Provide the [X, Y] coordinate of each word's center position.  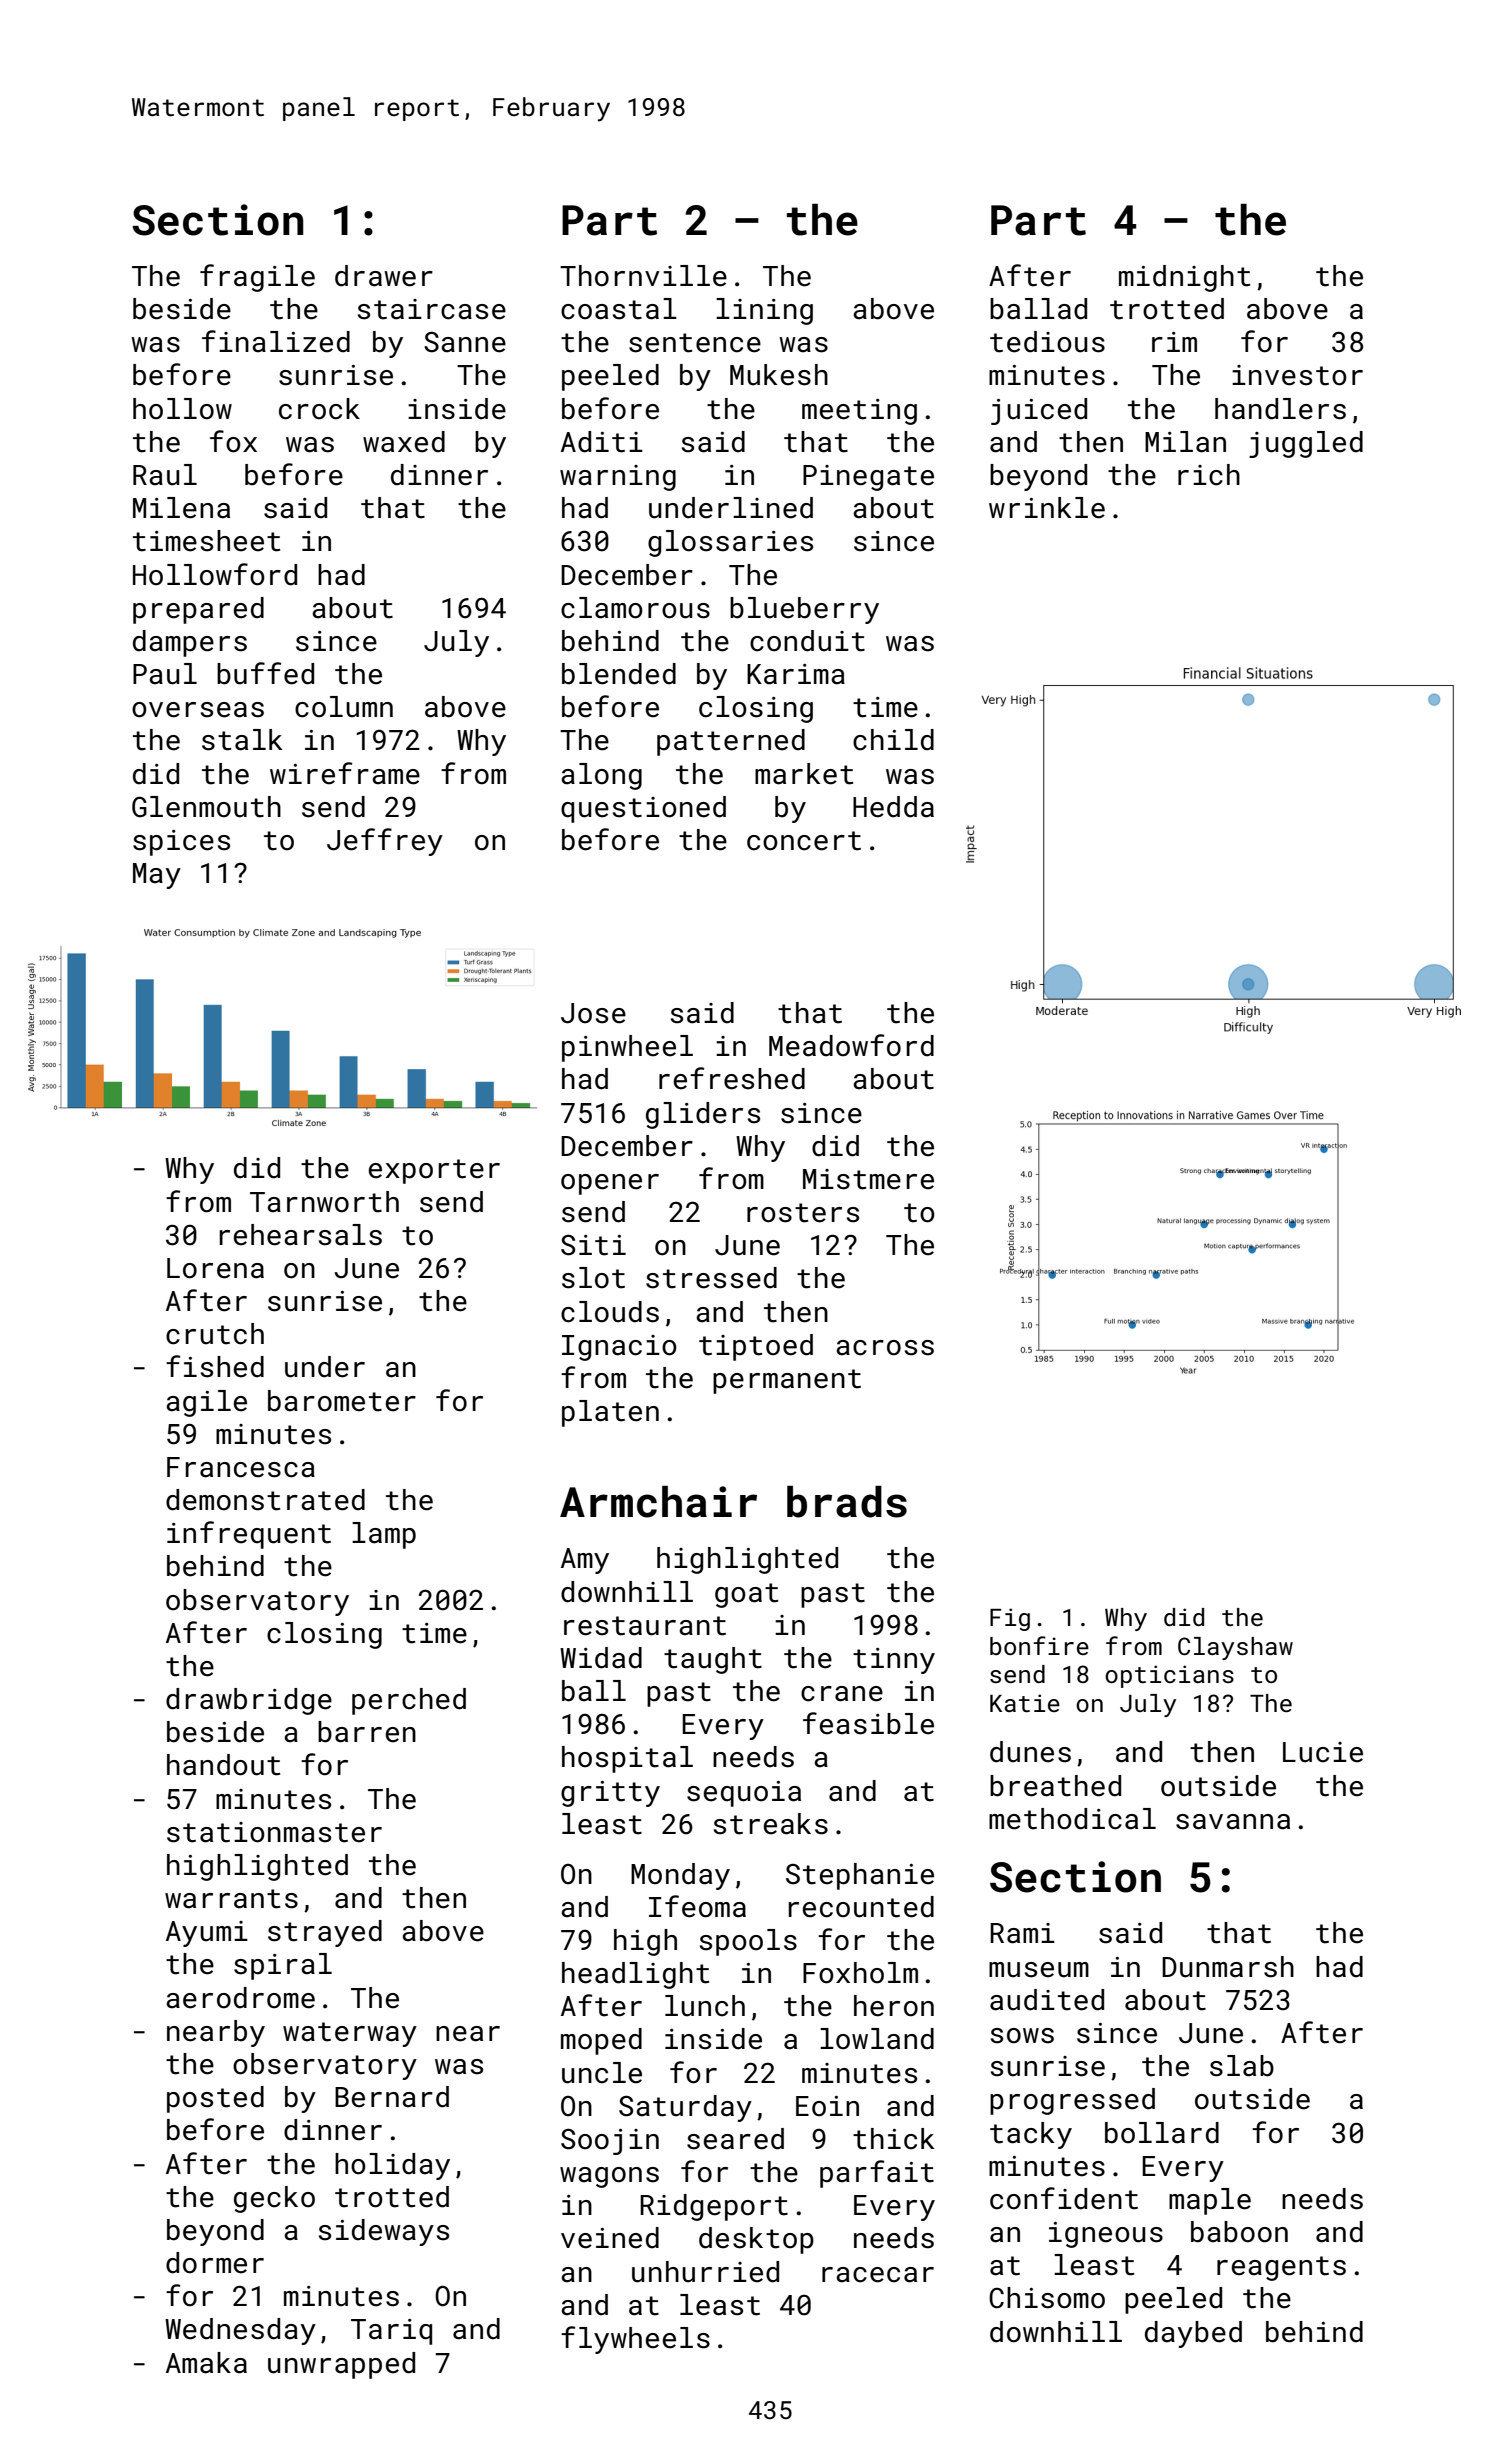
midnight [1184, 278]
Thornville [643, 276]
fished [215, 1366]
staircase [432, 309]
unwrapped [341, 2365]
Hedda [893, 807]
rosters [803, 1213]
